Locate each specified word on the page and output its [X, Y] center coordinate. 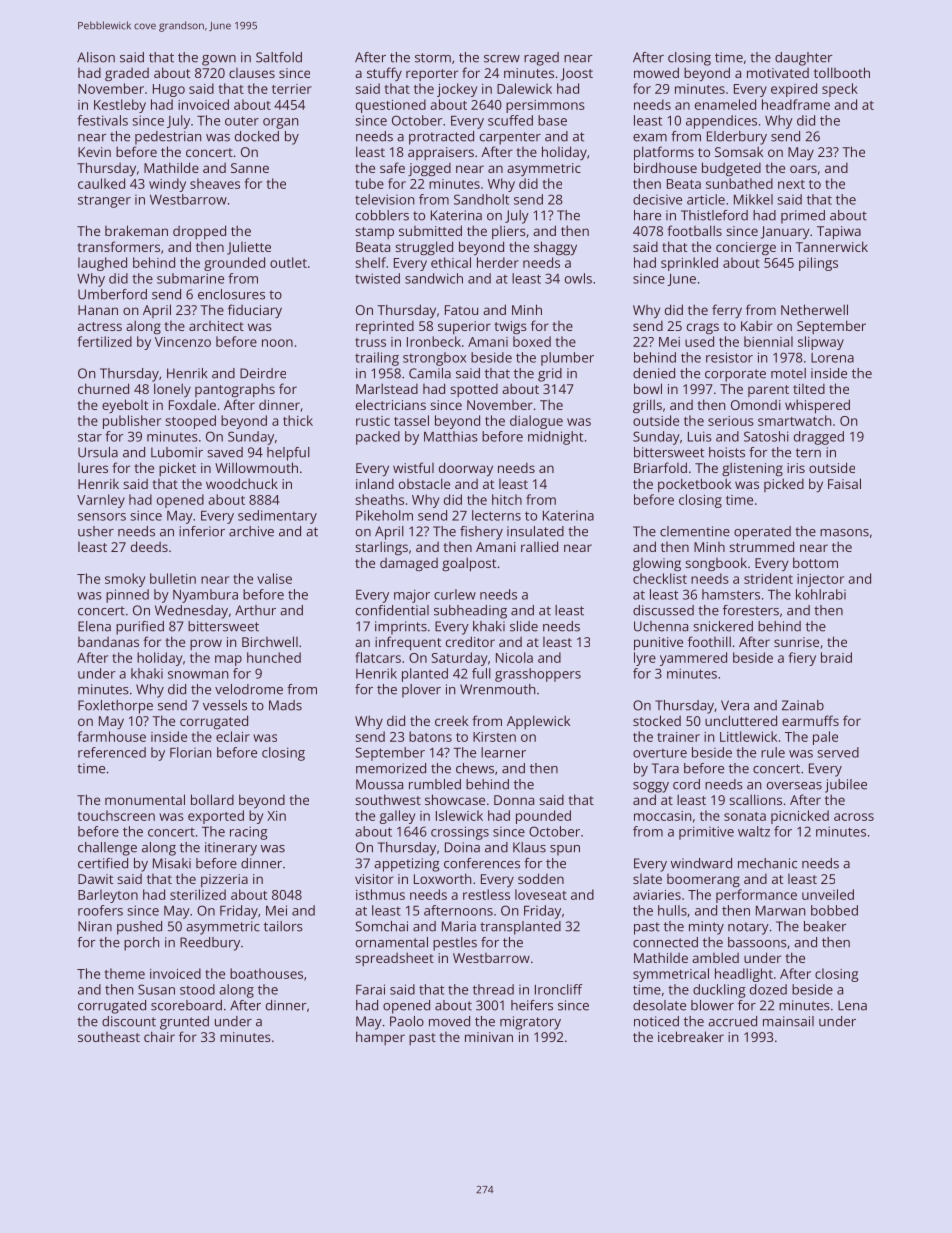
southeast [109, 1037]
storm [433, 58]
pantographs [235, 390]
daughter [804, 59]
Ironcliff [559, 989]
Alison [96, 57]
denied [654, 373]
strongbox [434, 359]
